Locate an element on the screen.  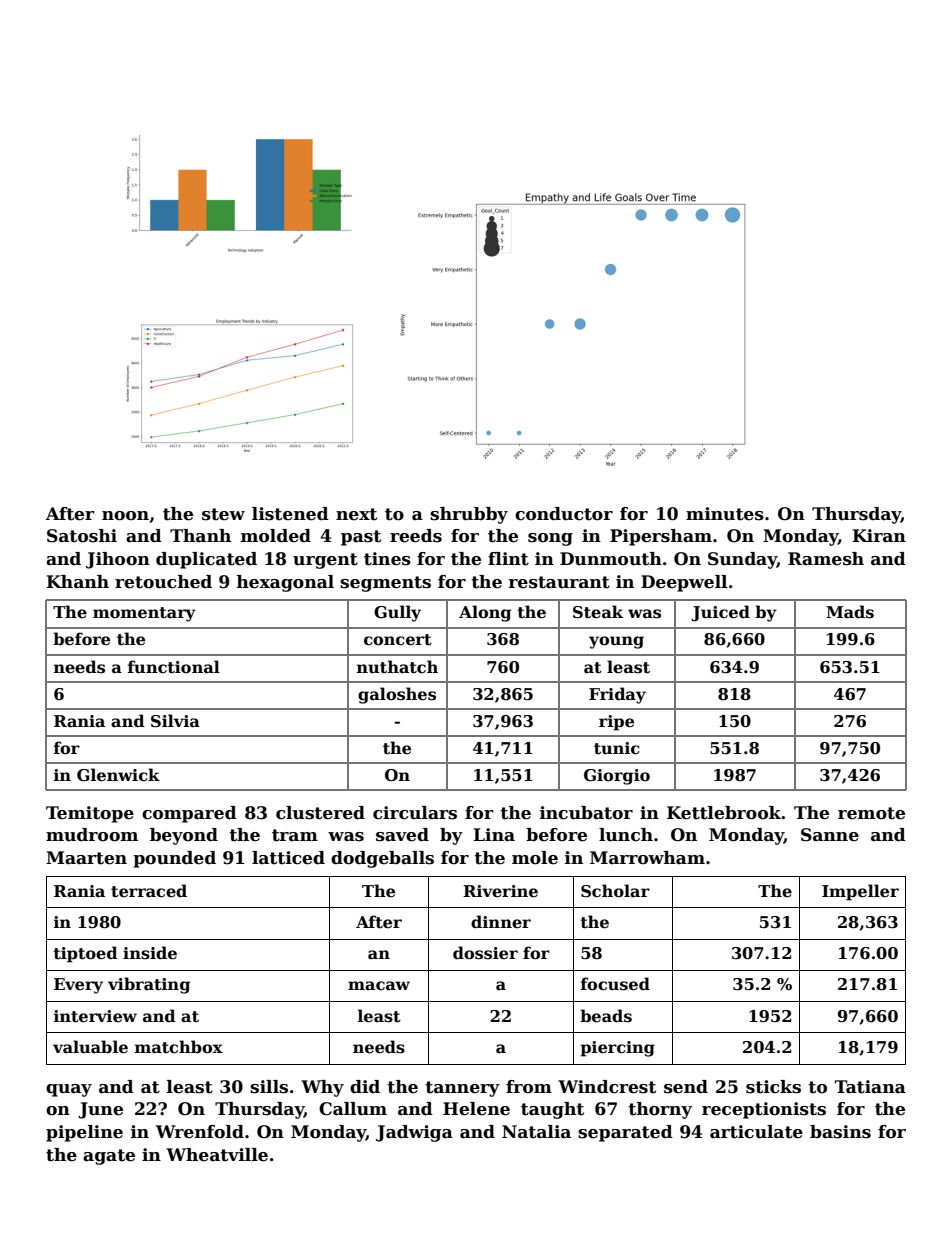
sills is located at coordinates (269, 1087).
